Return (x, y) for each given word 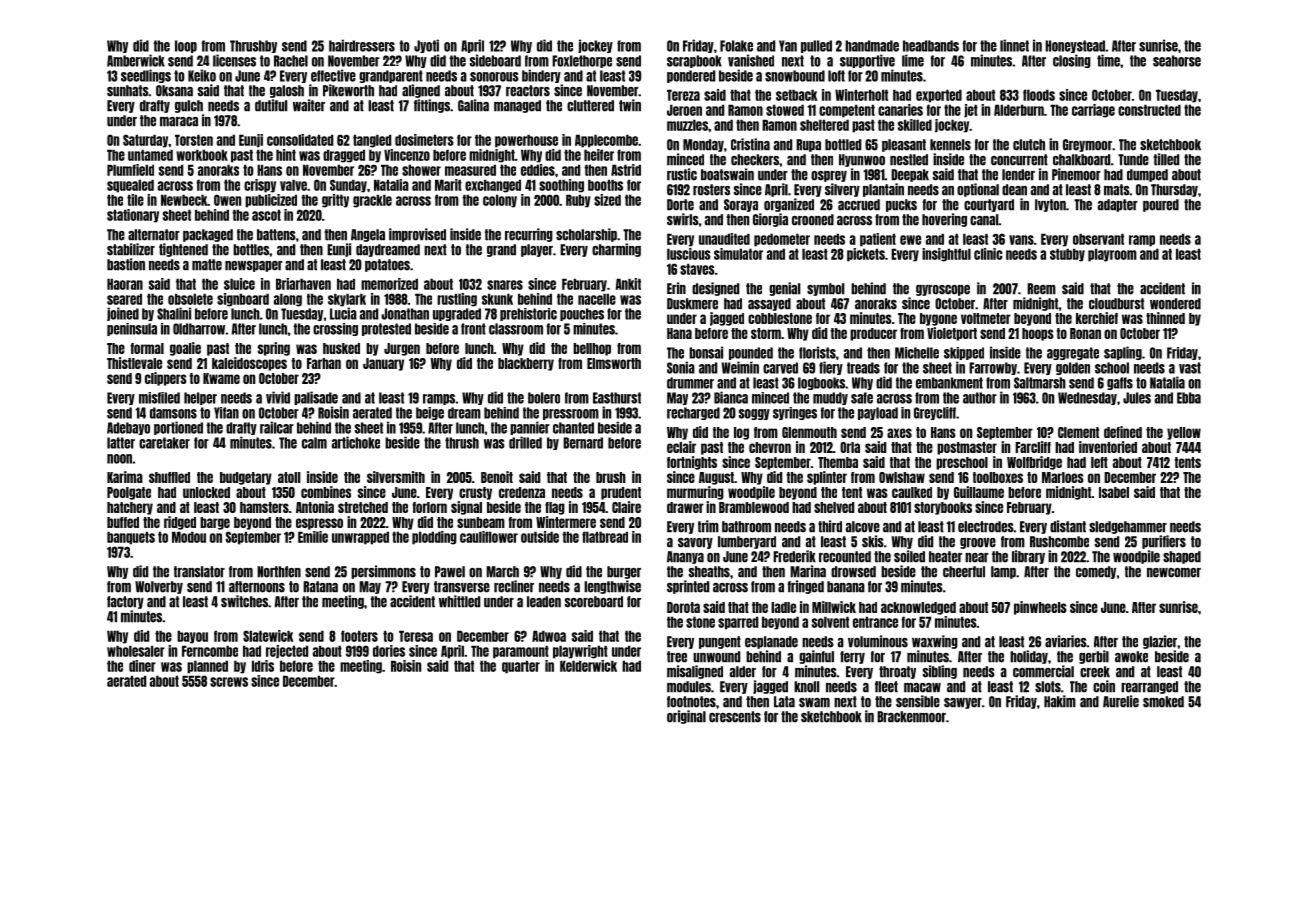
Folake (736, 46)
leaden (544, 602)
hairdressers (362, 45)
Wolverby (159, 587)
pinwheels (1040, 608)
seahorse (1177, 61)
